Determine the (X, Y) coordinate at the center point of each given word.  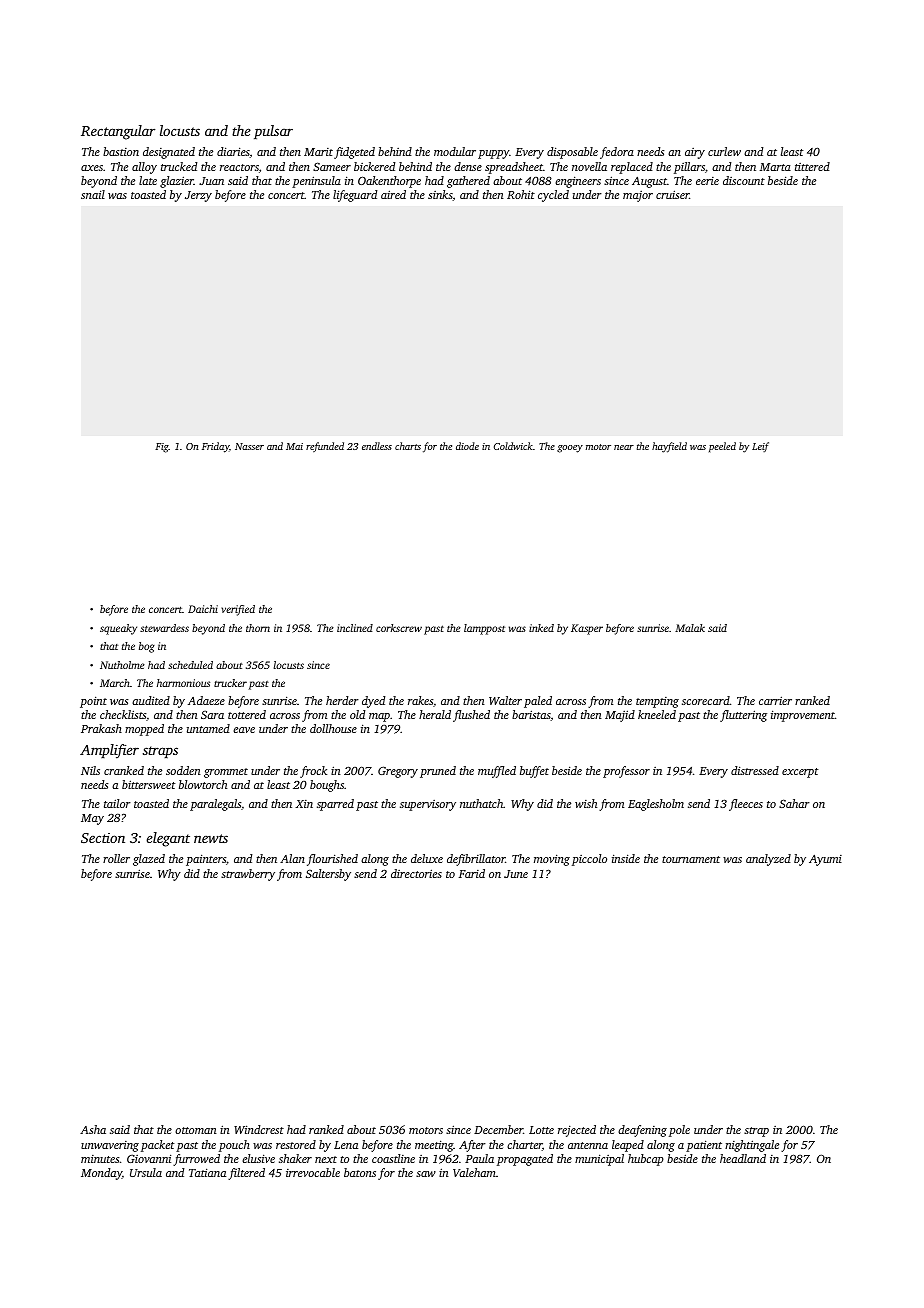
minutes (100, 1159)
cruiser (672, 194)
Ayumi (825, 860)
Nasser (249, 446)
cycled (553, 196)
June (516, 874)
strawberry (248, 875)
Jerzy (198, 196)
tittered (812, 166)
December (498, 1129)
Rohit (521, 194)
